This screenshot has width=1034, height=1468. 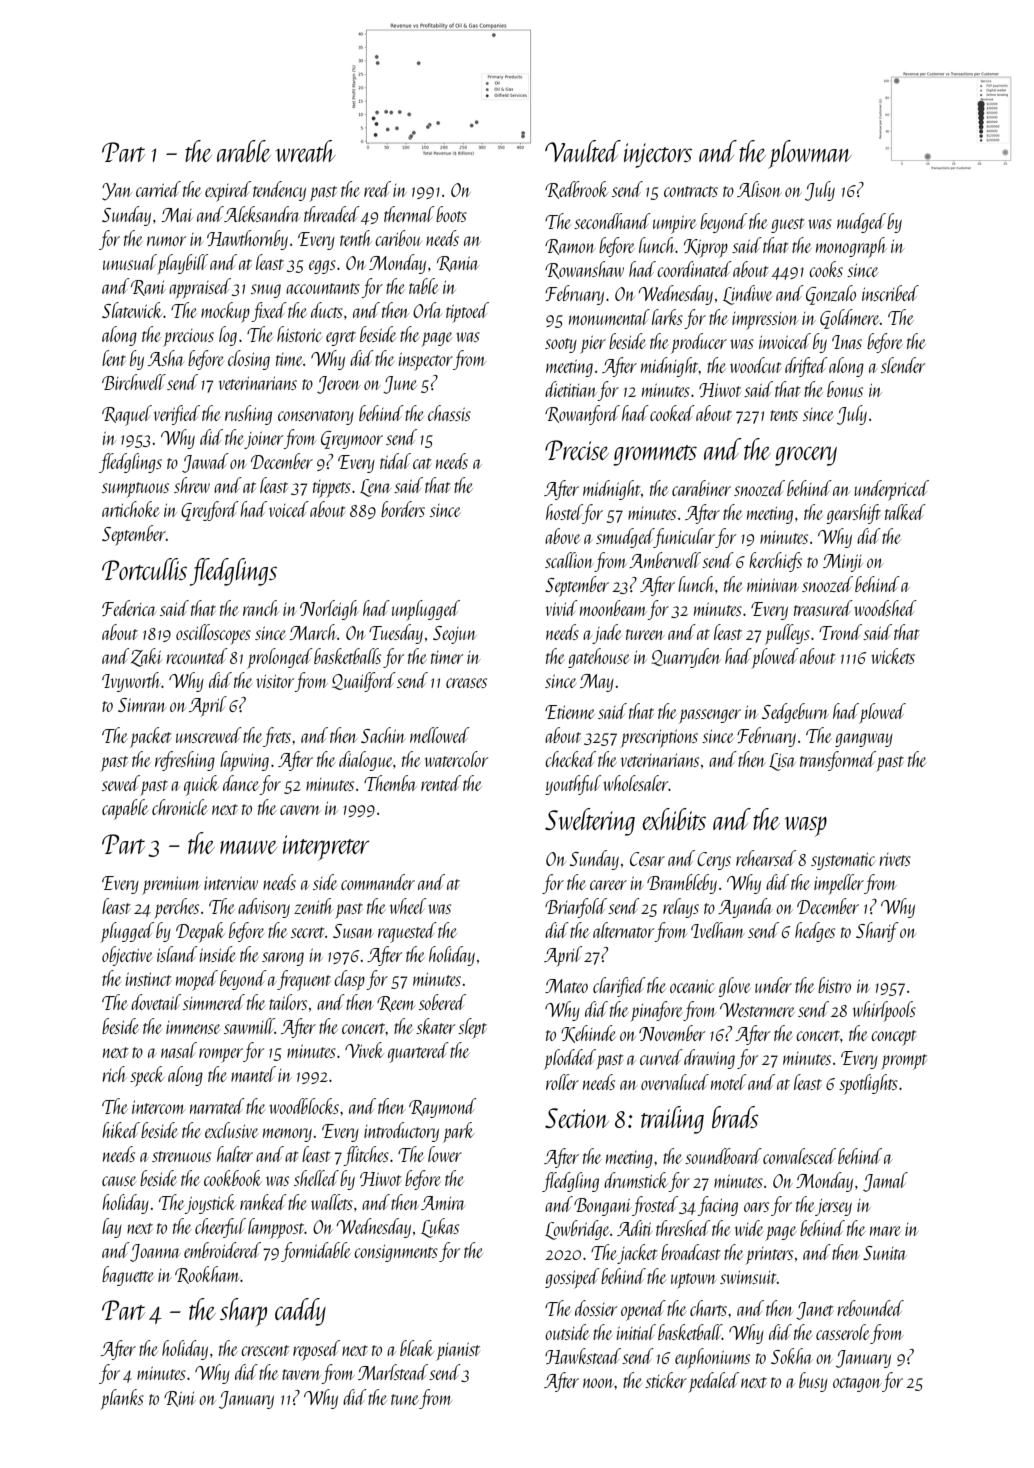 I want to click on table, so click(x=424, y=286).
